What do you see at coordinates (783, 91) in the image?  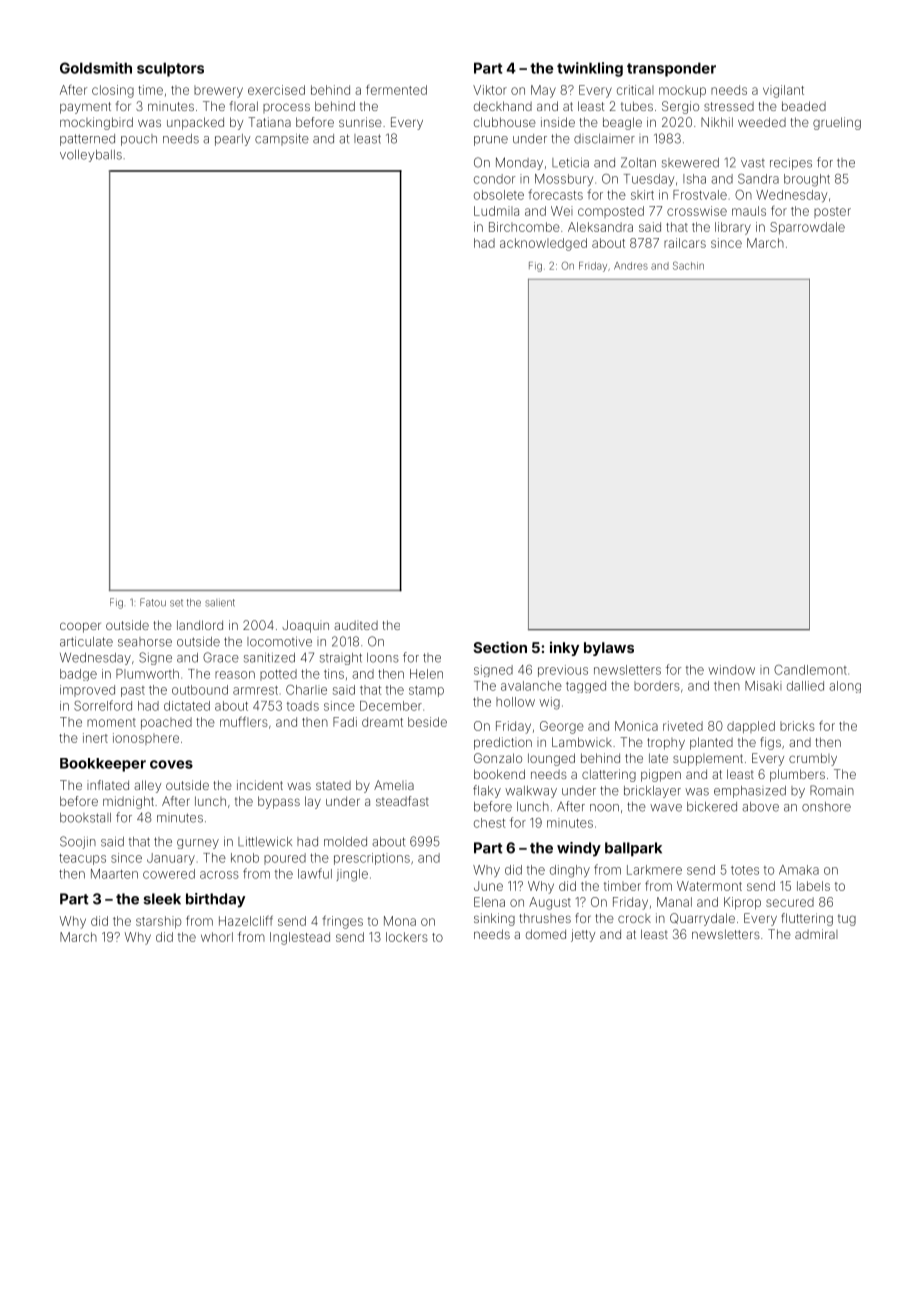 I see `vigilant` at bounding box center [783, 91].
